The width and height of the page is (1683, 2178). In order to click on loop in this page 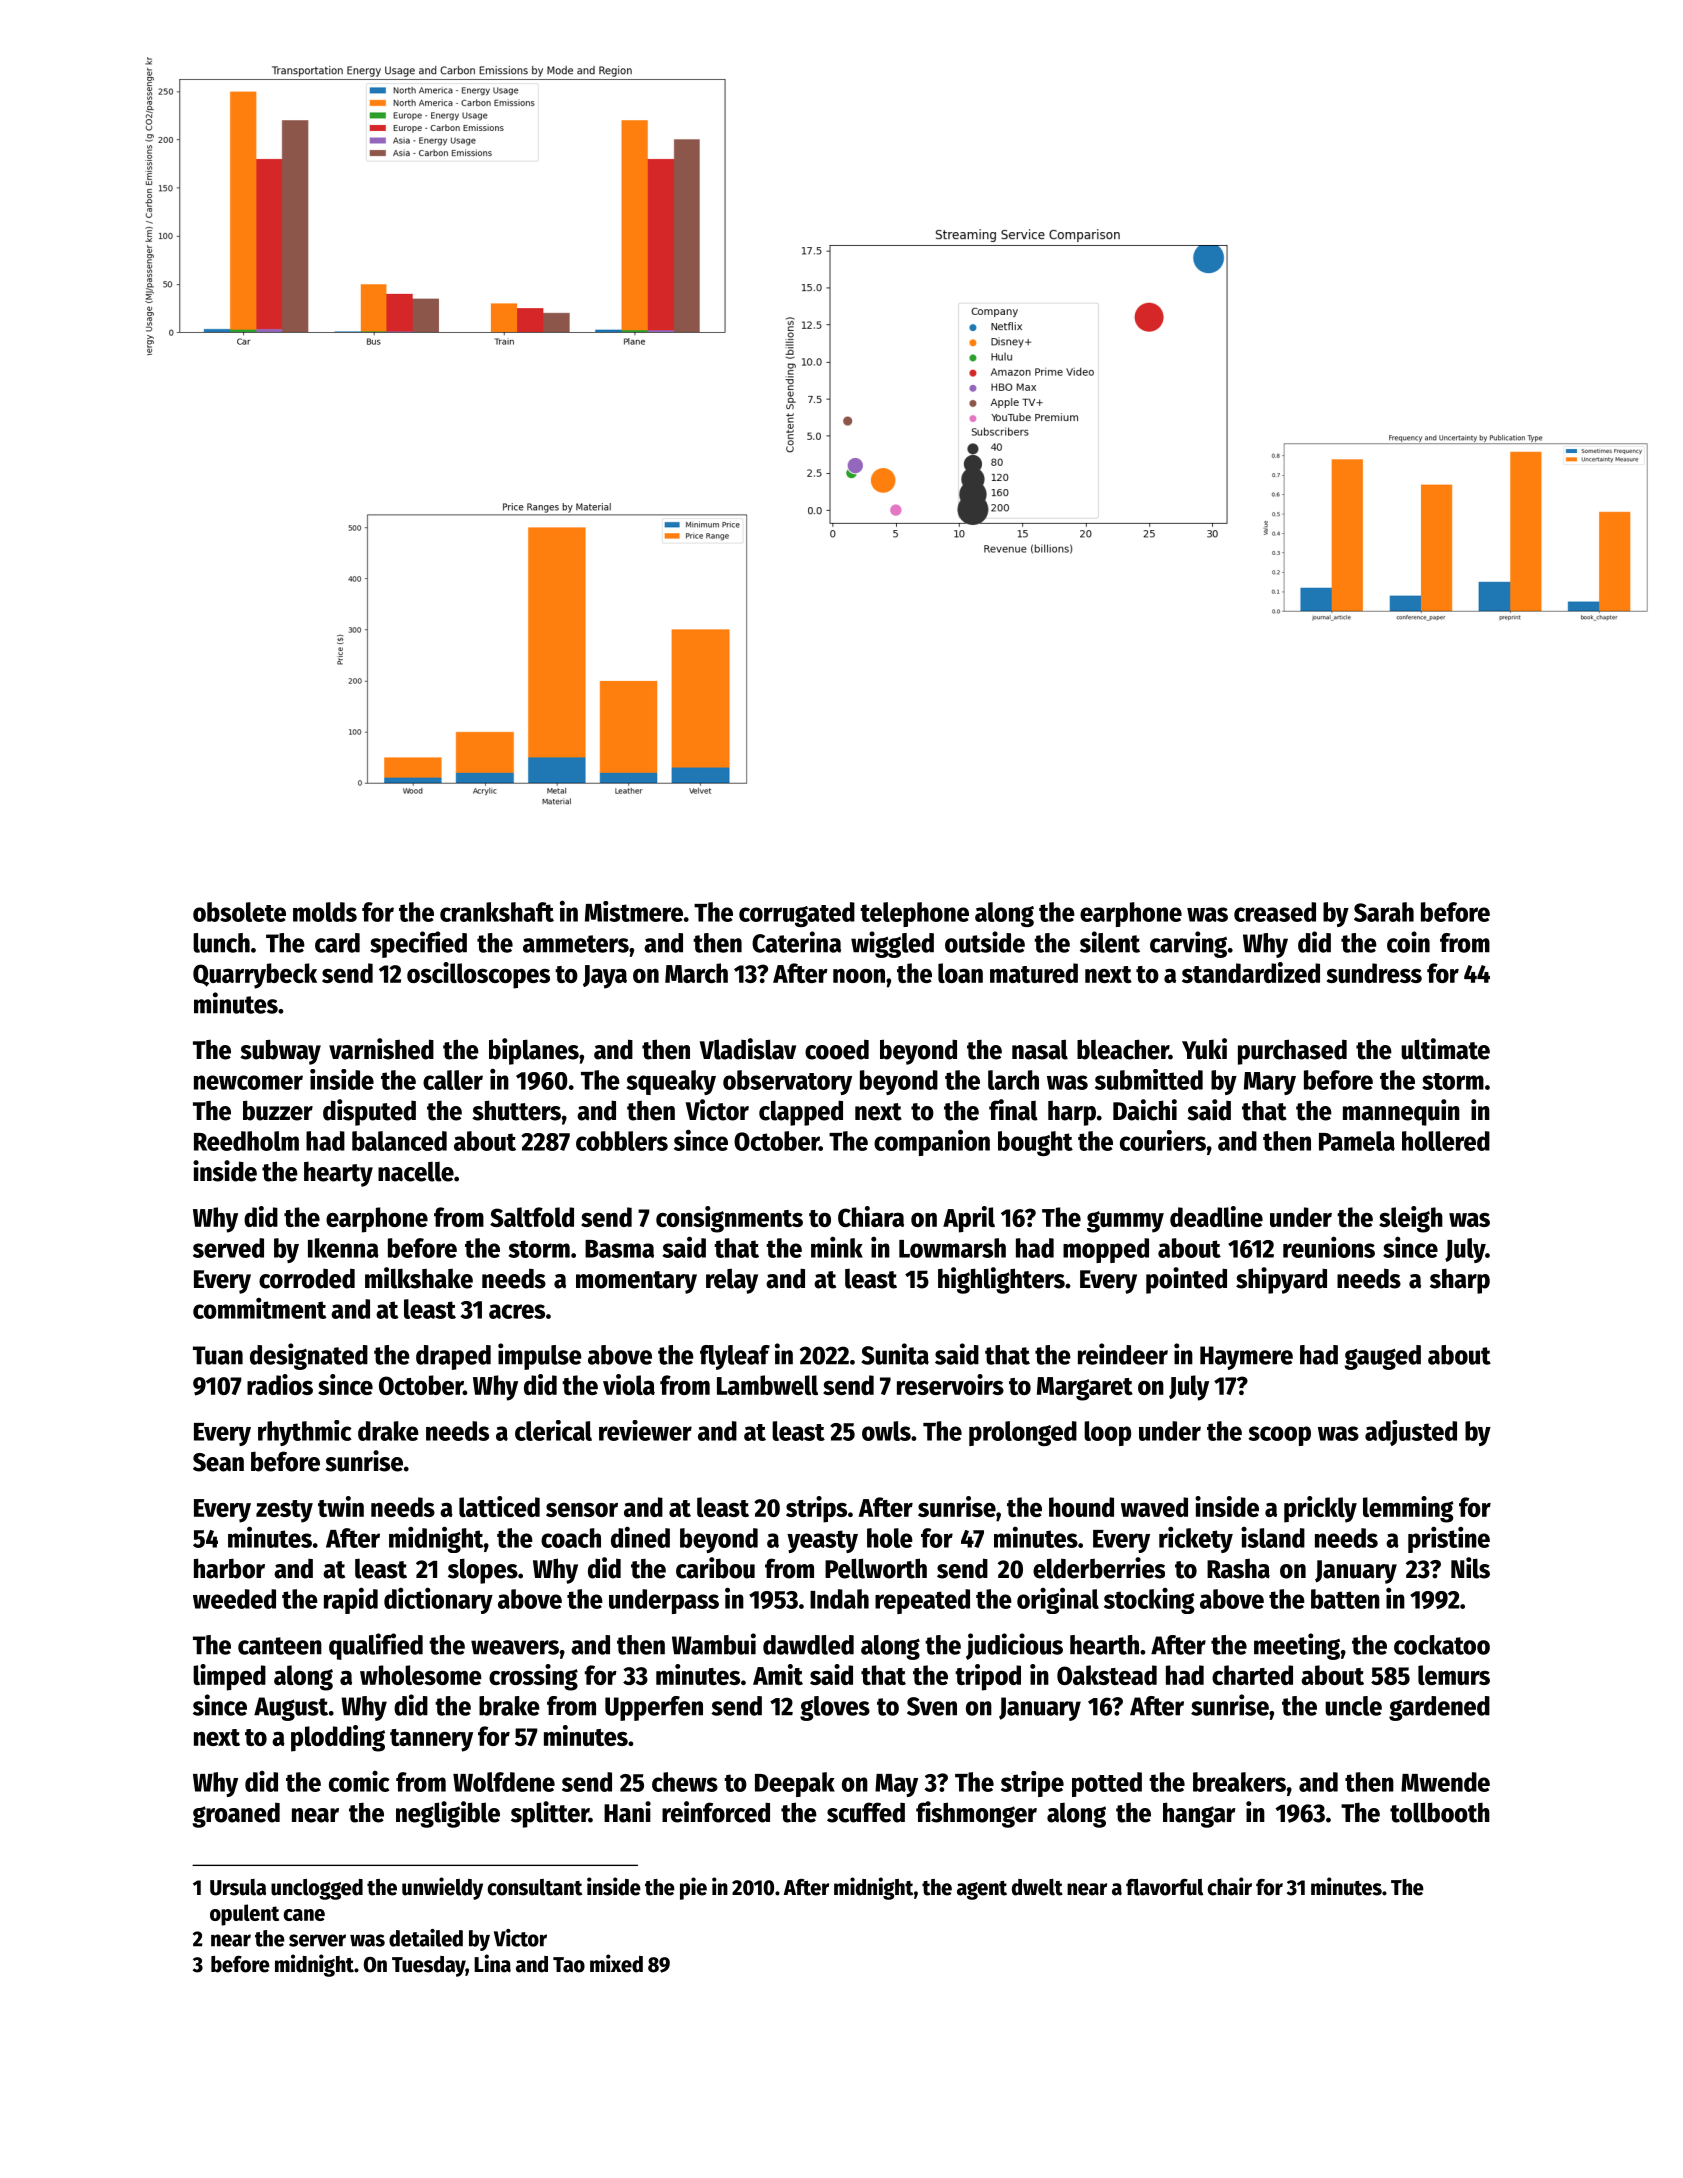, I will do `click(1107, 1433)`.
